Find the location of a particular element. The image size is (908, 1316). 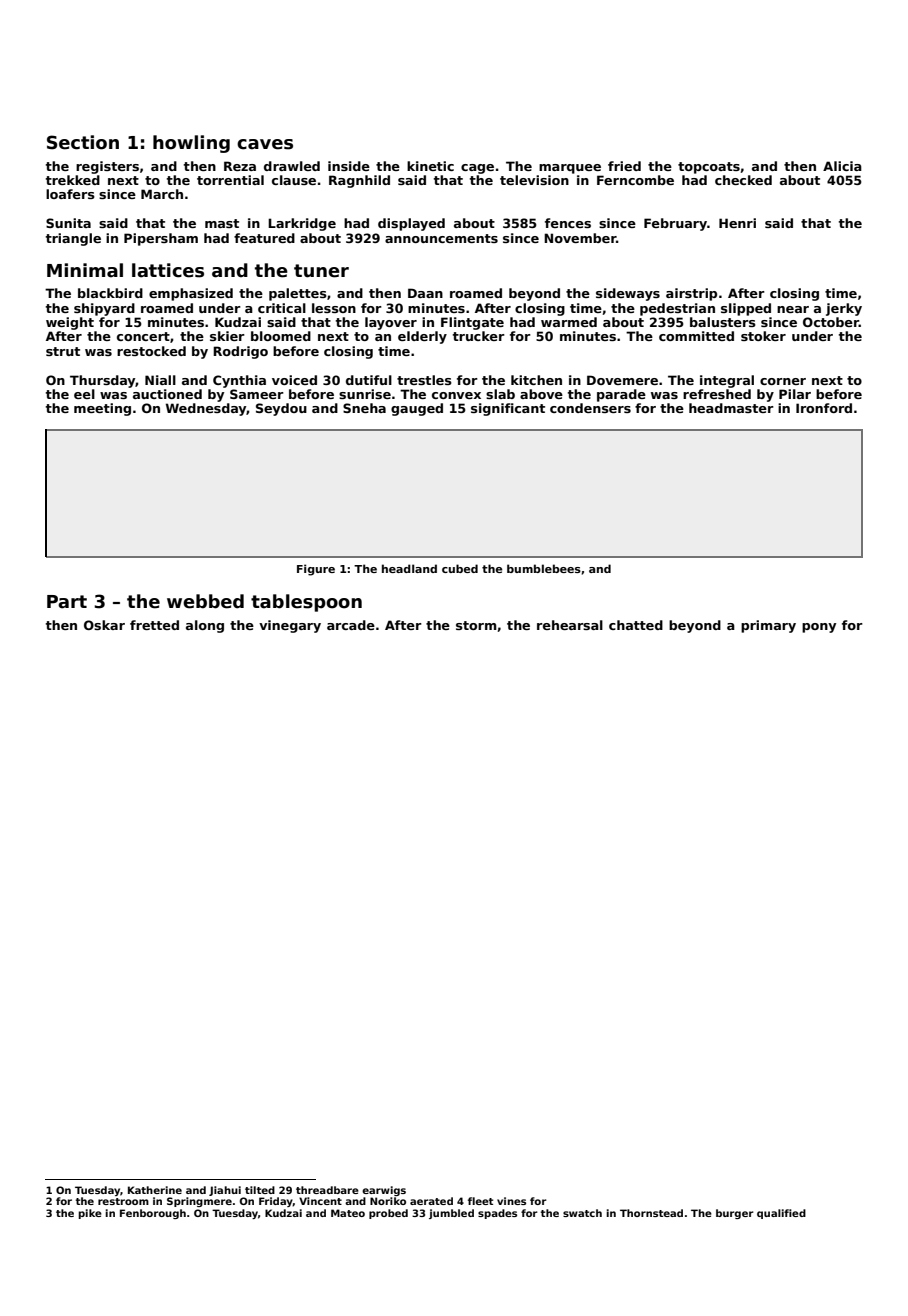

fried is located at coordinates (624, 166).
